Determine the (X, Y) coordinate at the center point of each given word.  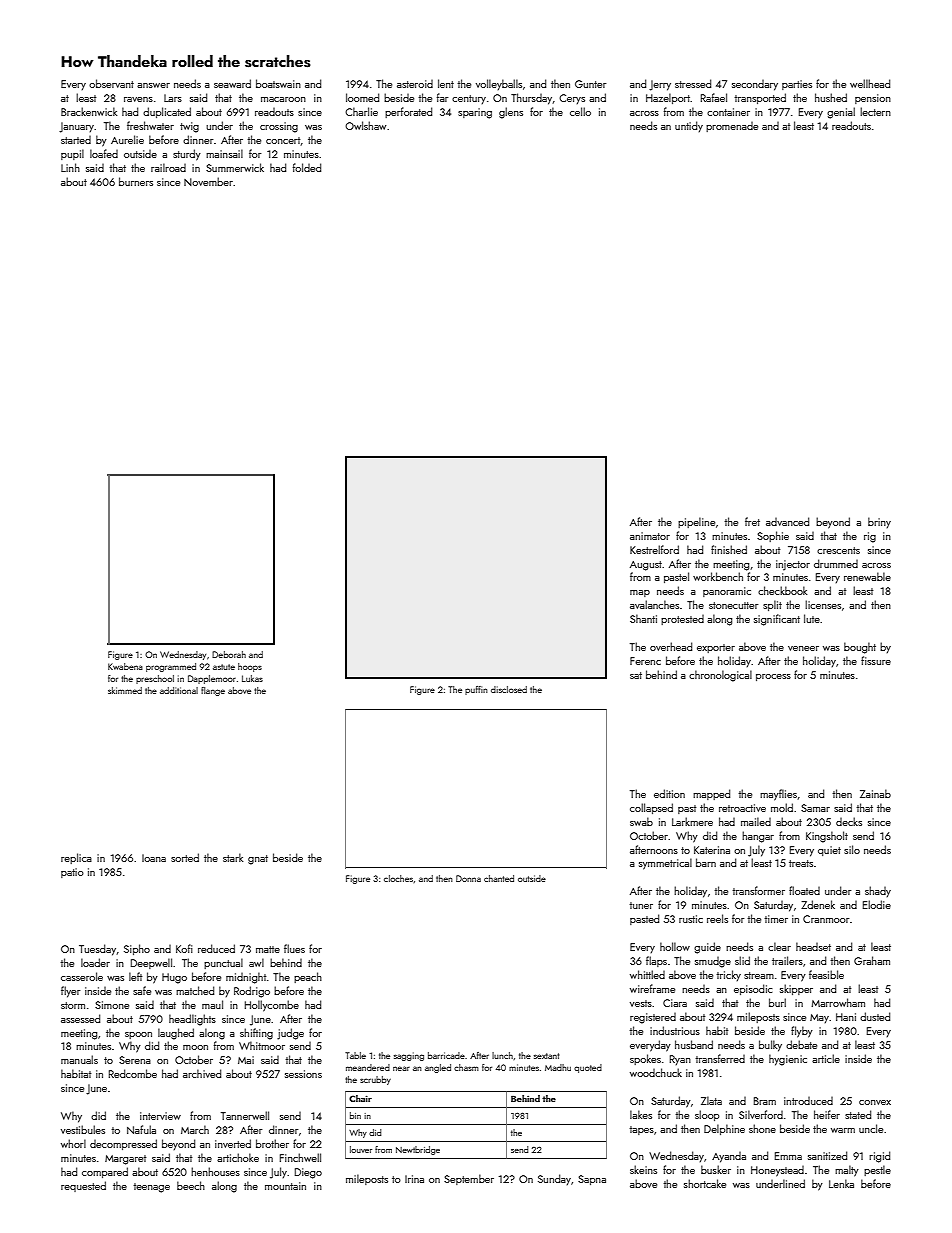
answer (153, 85)
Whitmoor (262, 1045)
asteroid (415, 84)
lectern (875, 111)
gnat (258, 860)
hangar (758, 837)
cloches (398, 878)
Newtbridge (418, 1150)
